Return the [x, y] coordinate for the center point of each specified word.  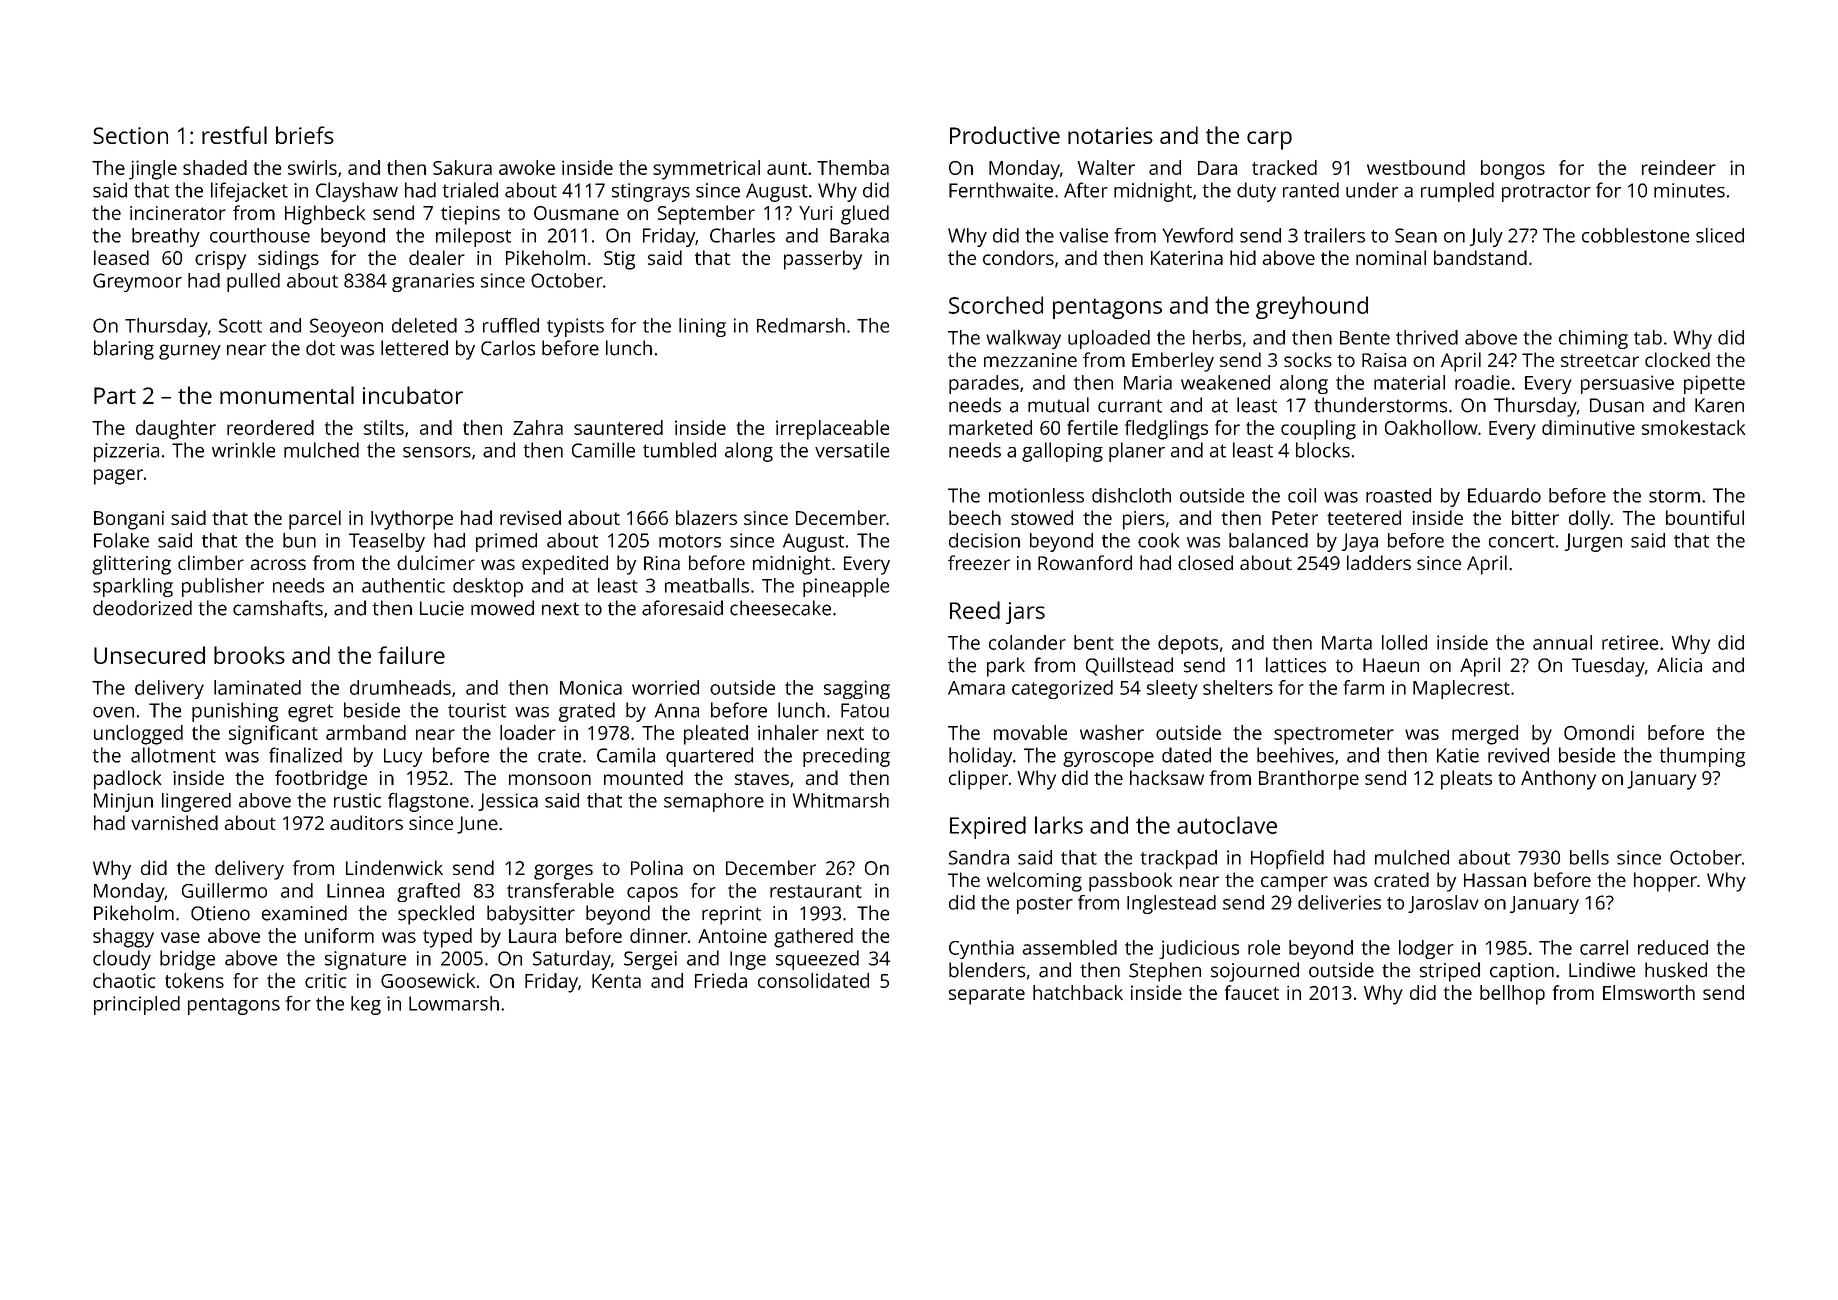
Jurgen [1593, 542]
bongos [1513, 170]
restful [234, 135]
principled [137, 1005]
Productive [1005, 135]
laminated [257, 687]
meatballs [707, 585]
